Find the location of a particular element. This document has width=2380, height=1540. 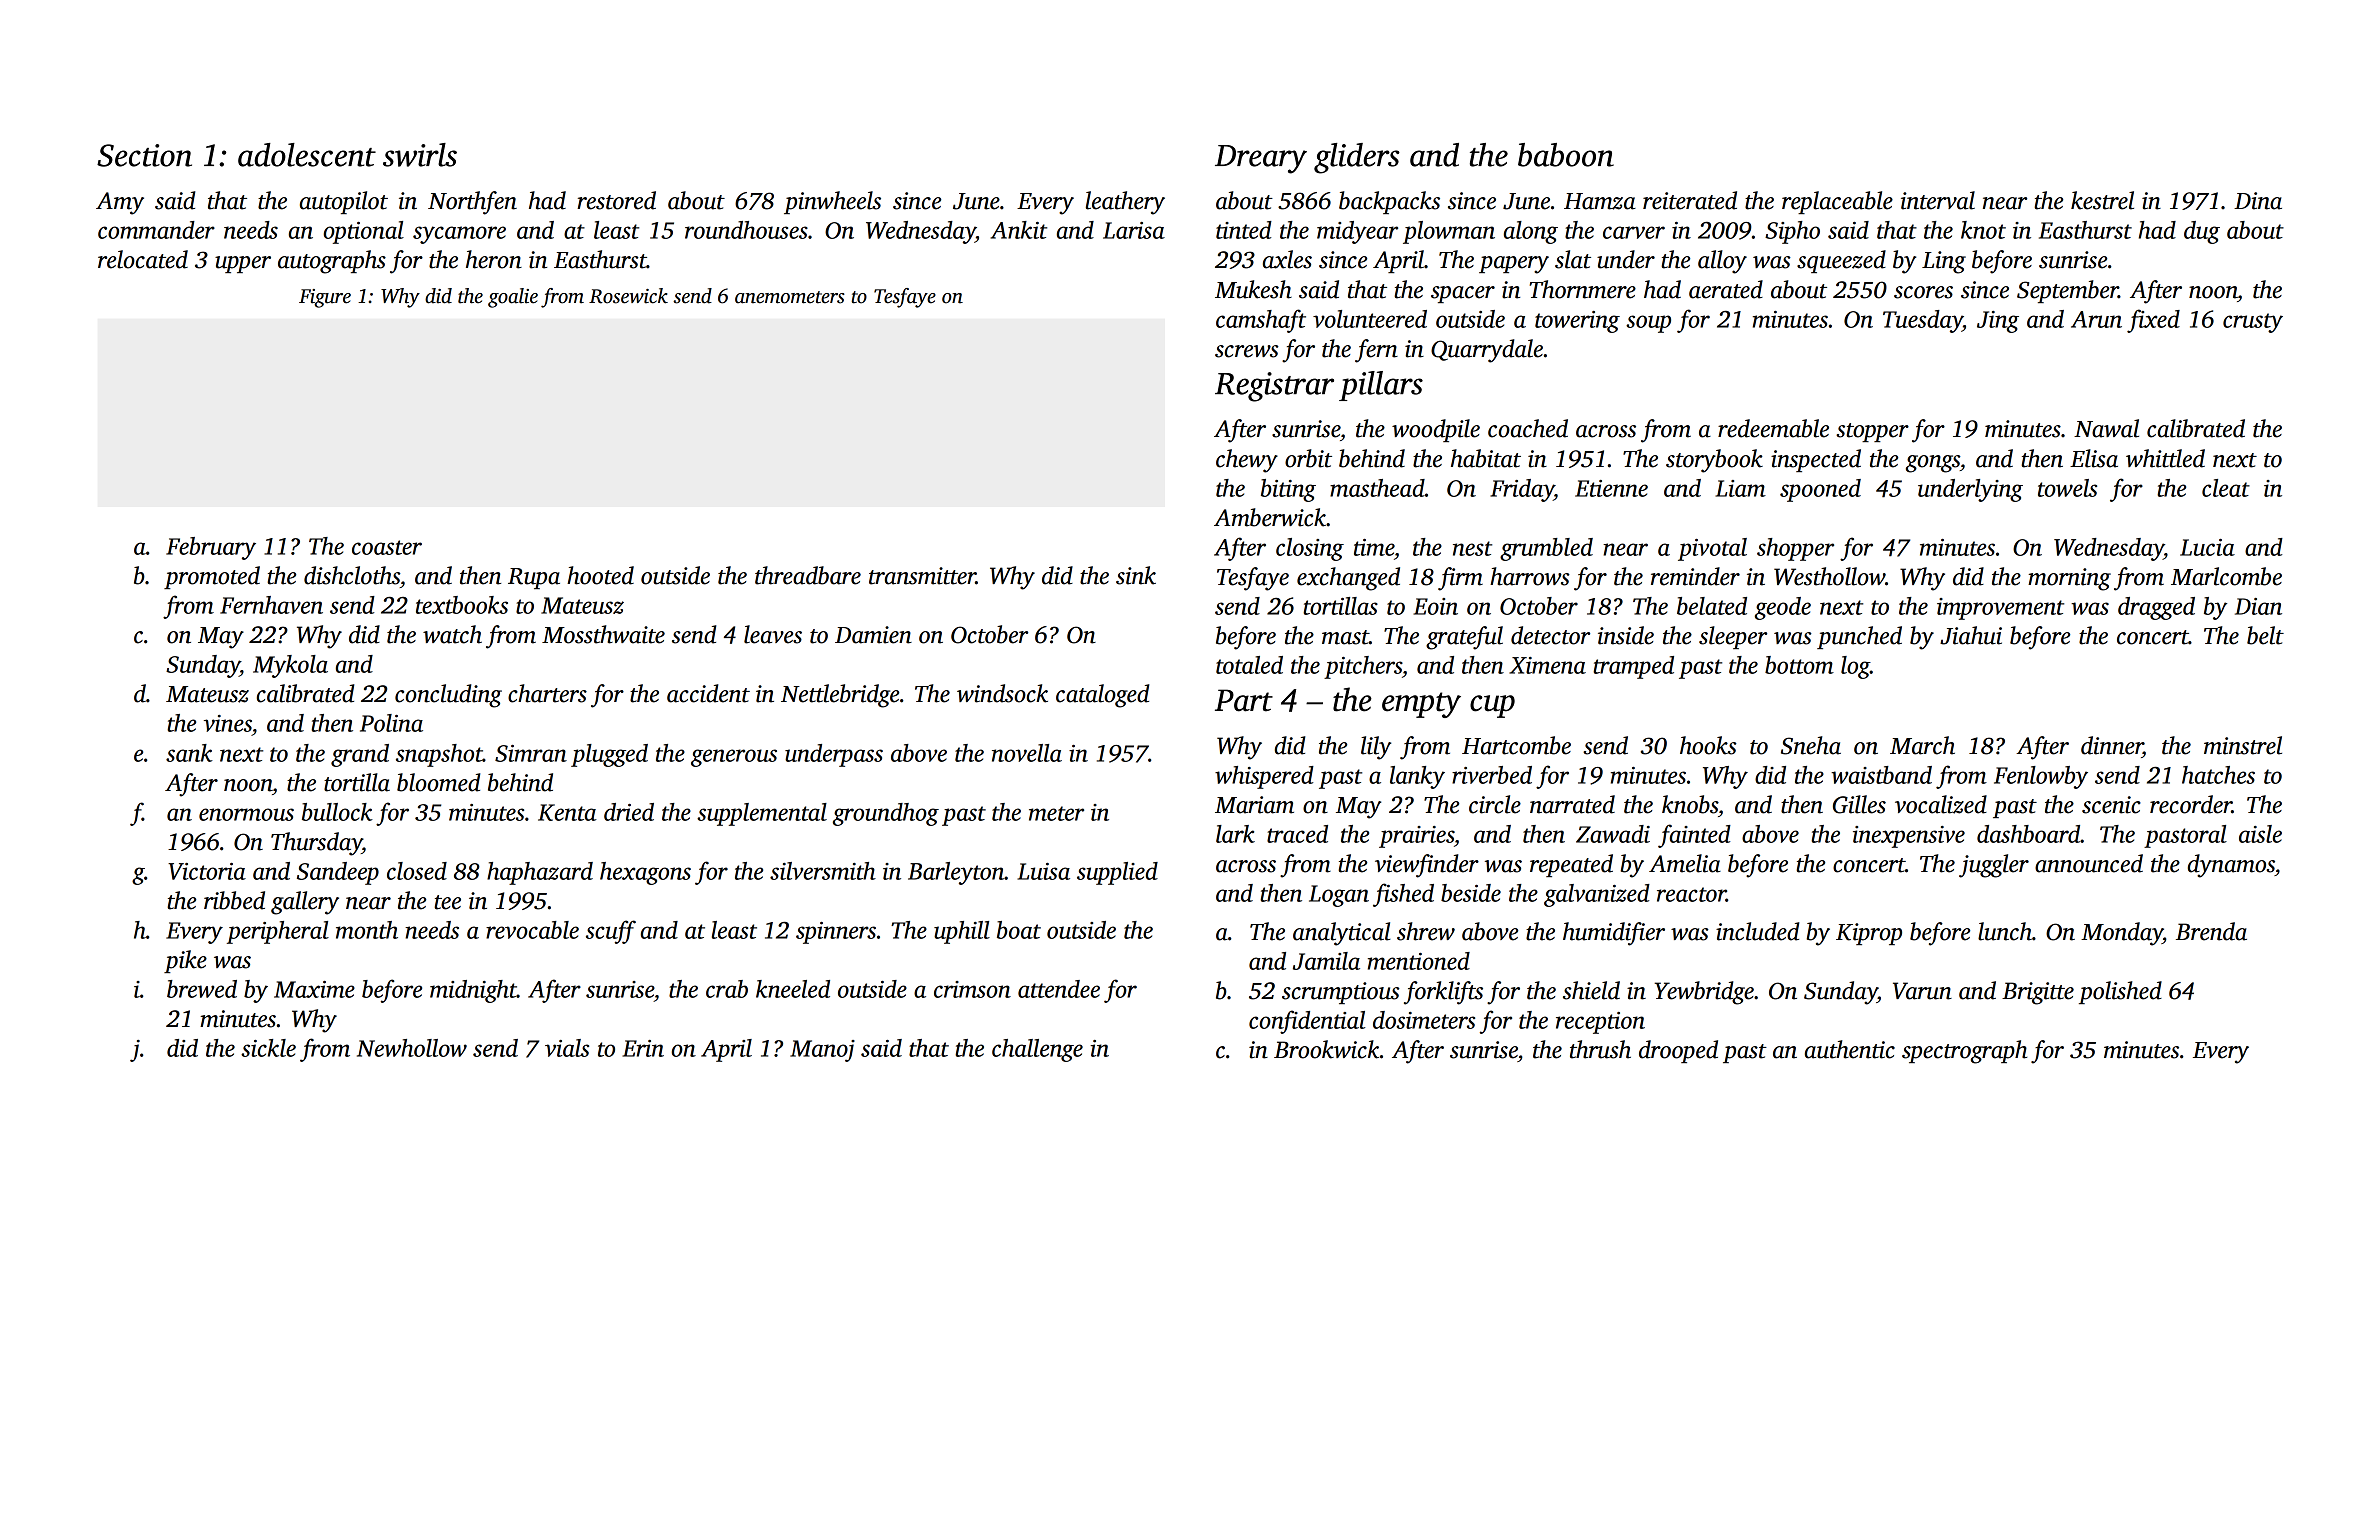

Dreary is located at coordinates (1261, 159).
